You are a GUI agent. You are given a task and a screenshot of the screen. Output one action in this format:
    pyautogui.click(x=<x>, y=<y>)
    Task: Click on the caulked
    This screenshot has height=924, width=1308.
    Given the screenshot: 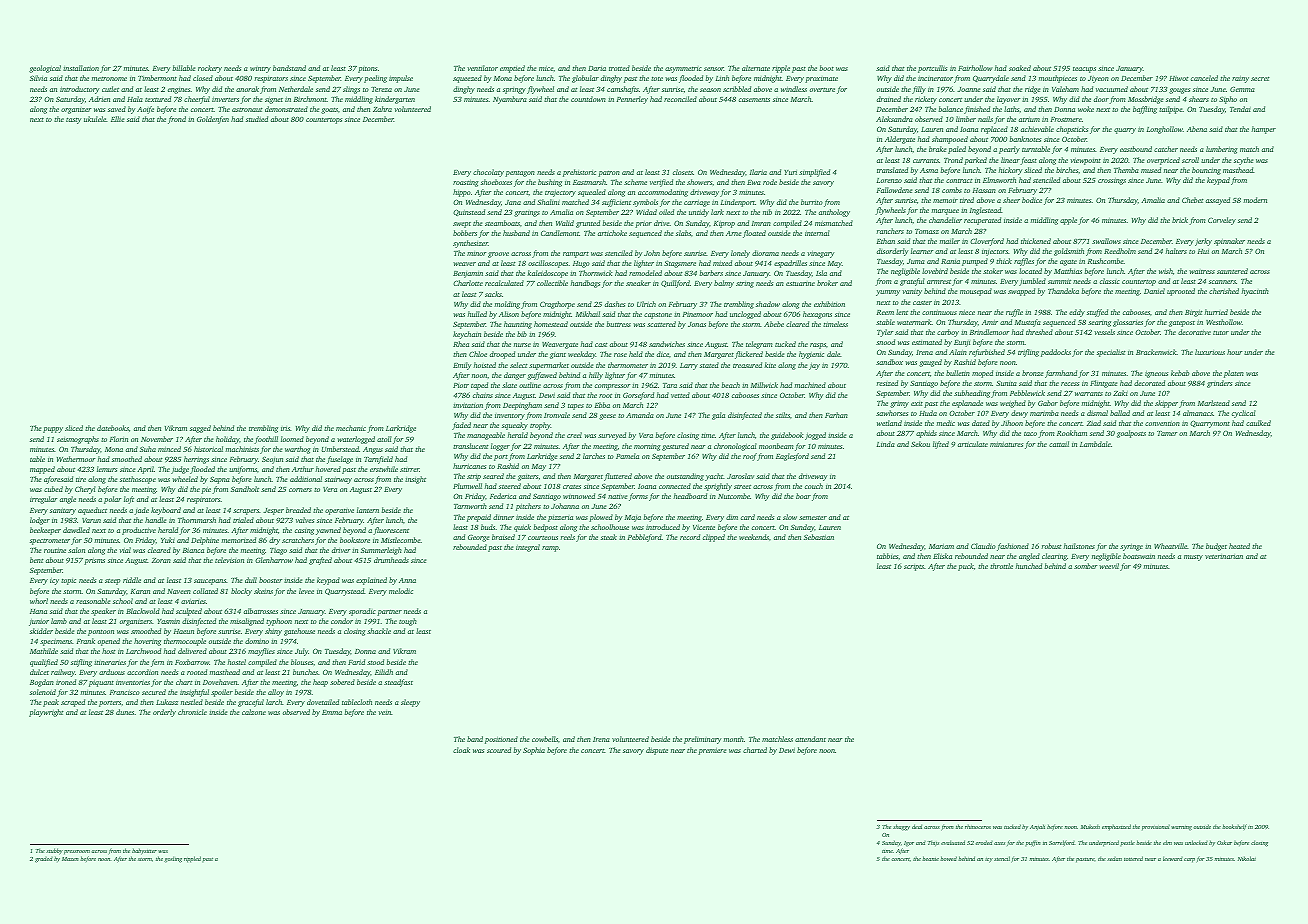 What is the action you would take?
    pyautogui.click(x=1258, y=423)
